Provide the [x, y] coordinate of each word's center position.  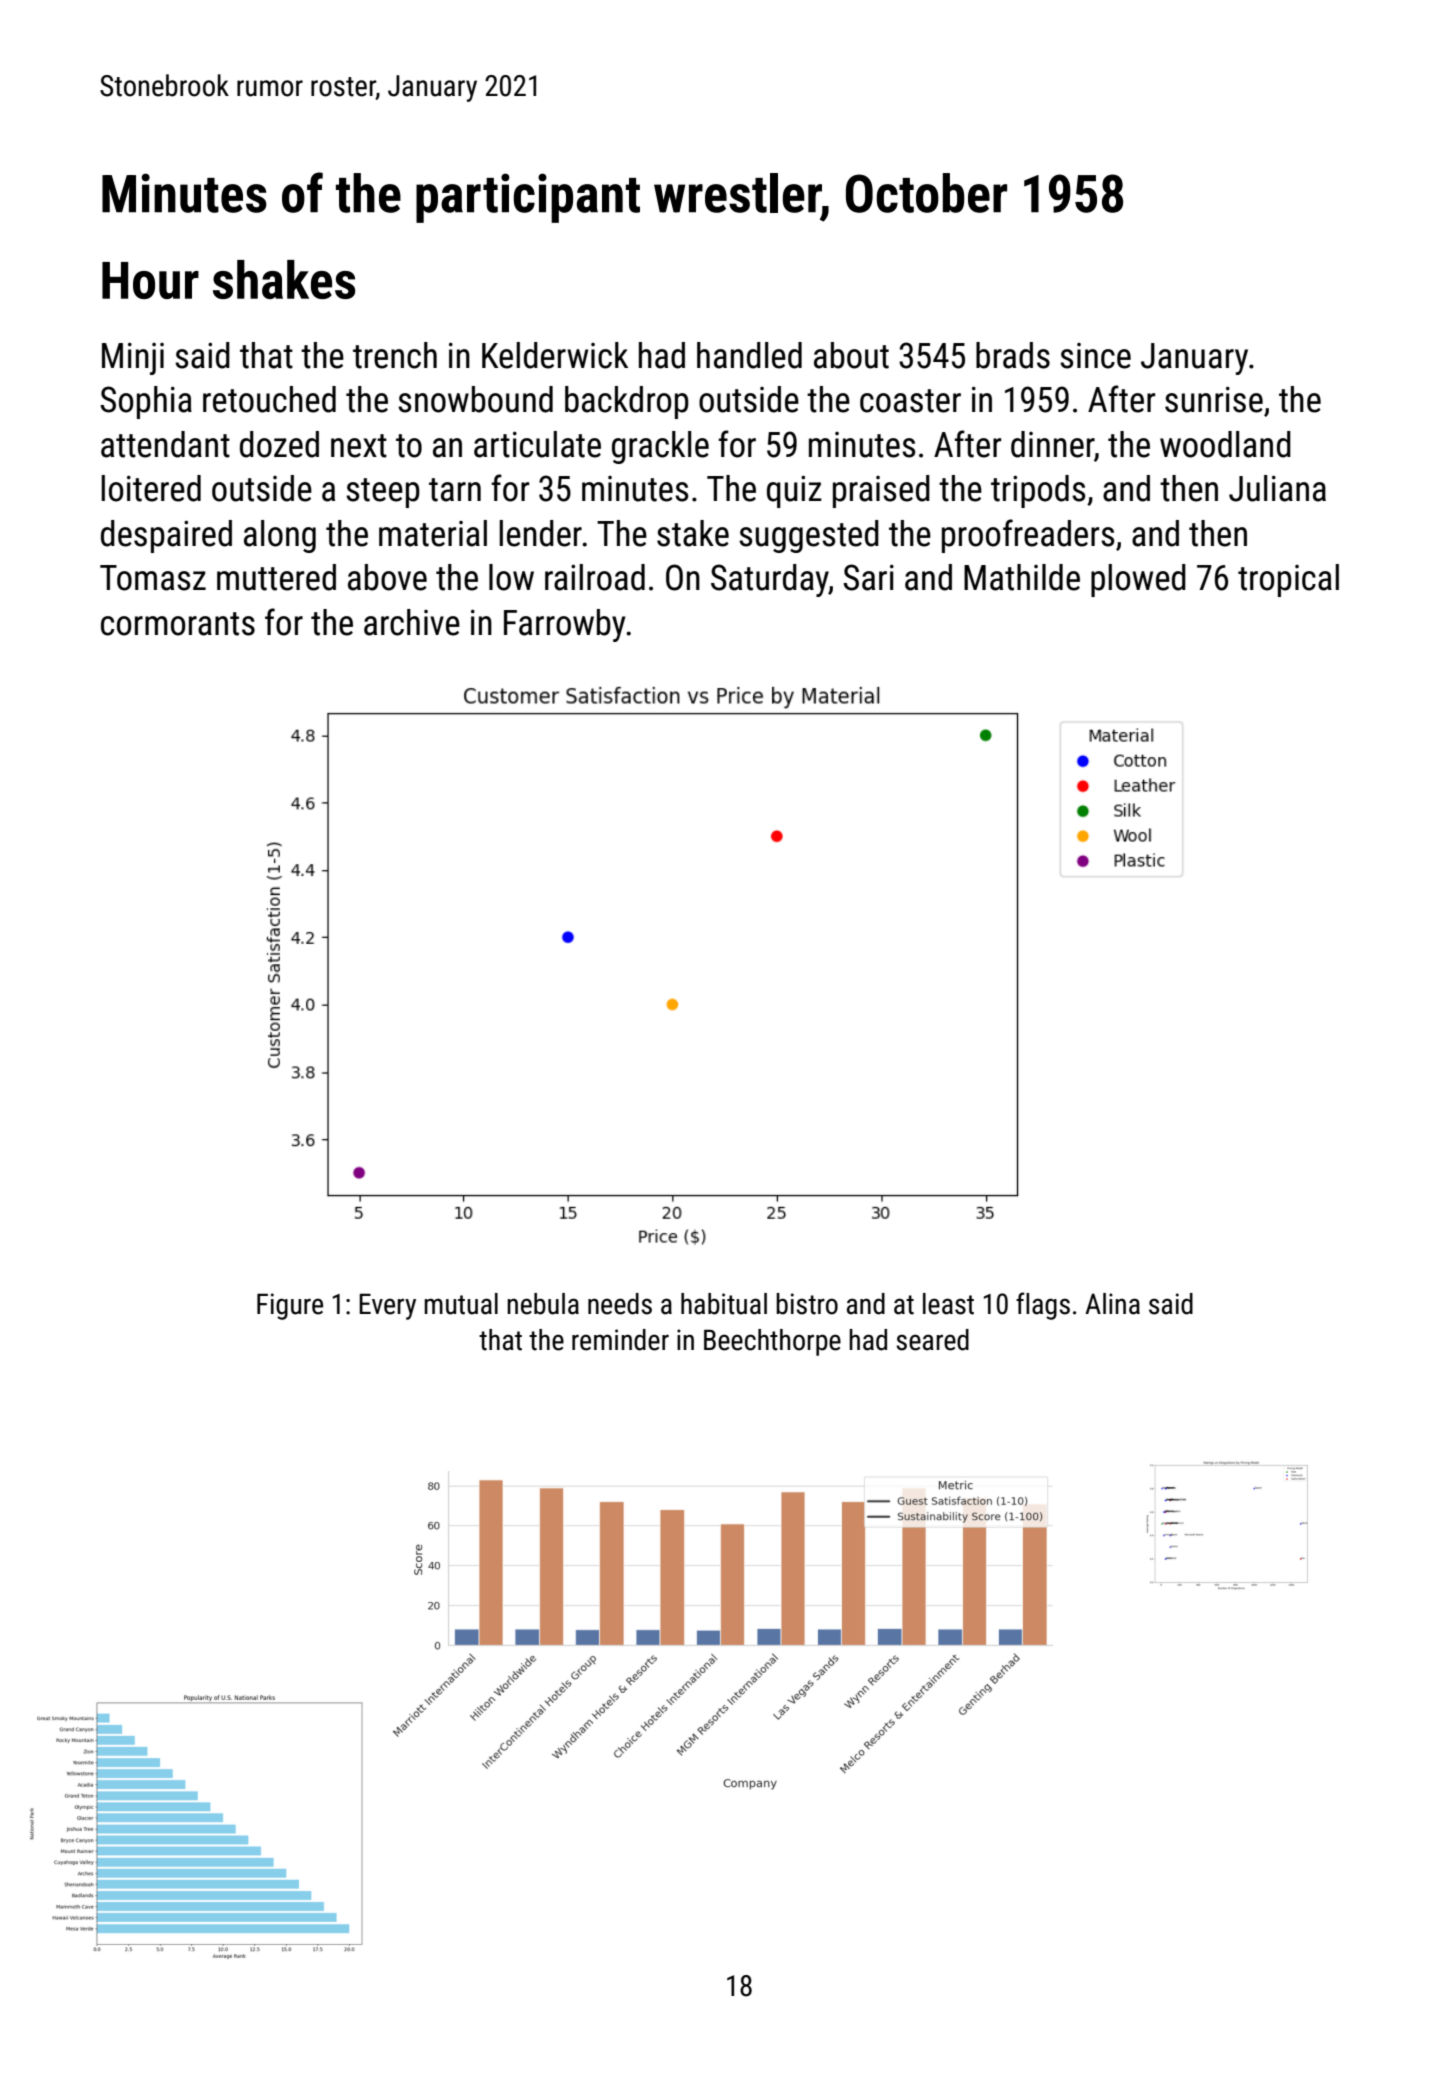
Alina [1112, 1304]
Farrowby [565, 625]
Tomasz [153, 578]
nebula [543, 1304]
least [948, 1304]
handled [749, 355]
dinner [1052, 444]
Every [387, 1306]
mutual [461, 1304]
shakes [284, 279]
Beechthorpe [772, 1342]
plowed [1138, 580]
